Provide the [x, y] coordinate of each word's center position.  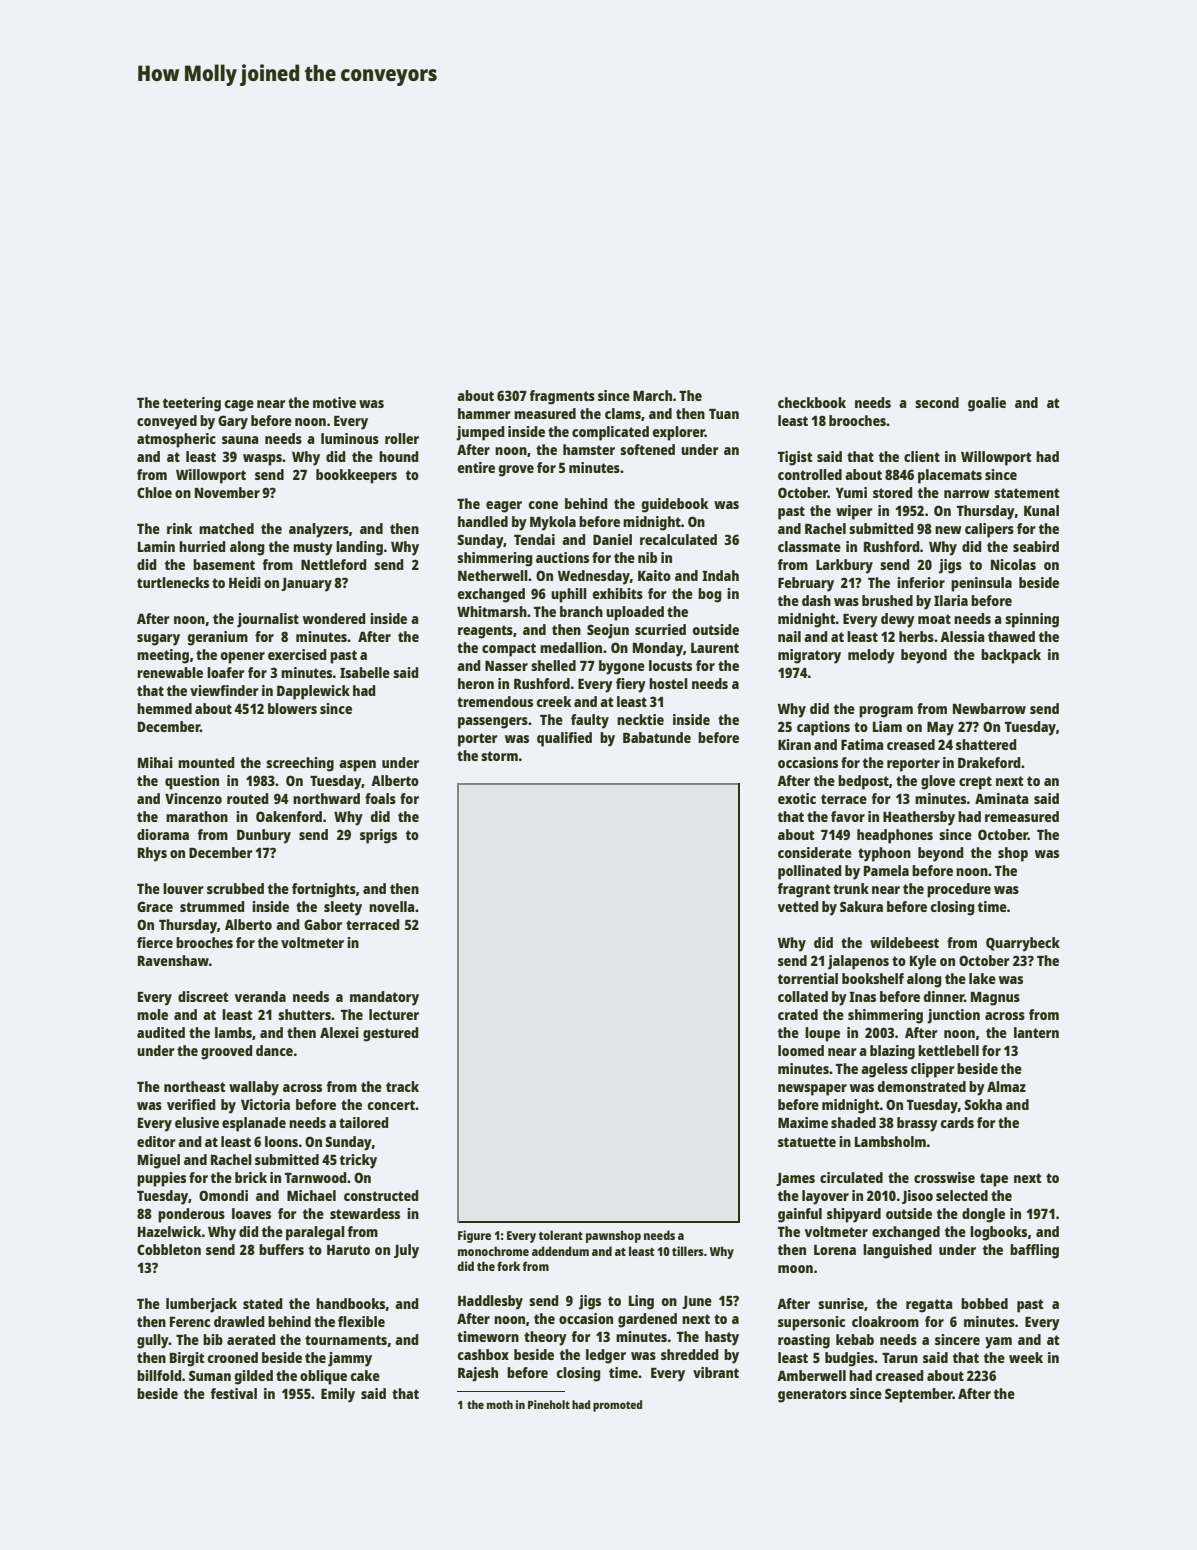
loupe [822, 1034]
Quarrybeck [1023, 944]
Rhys [152, 854]
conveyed [167, 422]
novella [391, 906]
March [652, 395]
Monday [658, 649]
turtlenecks [173, 582]
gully [153, 1341]
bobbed [984, 1303]
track [402, 1086]
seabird [1036, 546]
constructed [381, 1195]
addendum [560, 1251]
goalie [987, 404]
